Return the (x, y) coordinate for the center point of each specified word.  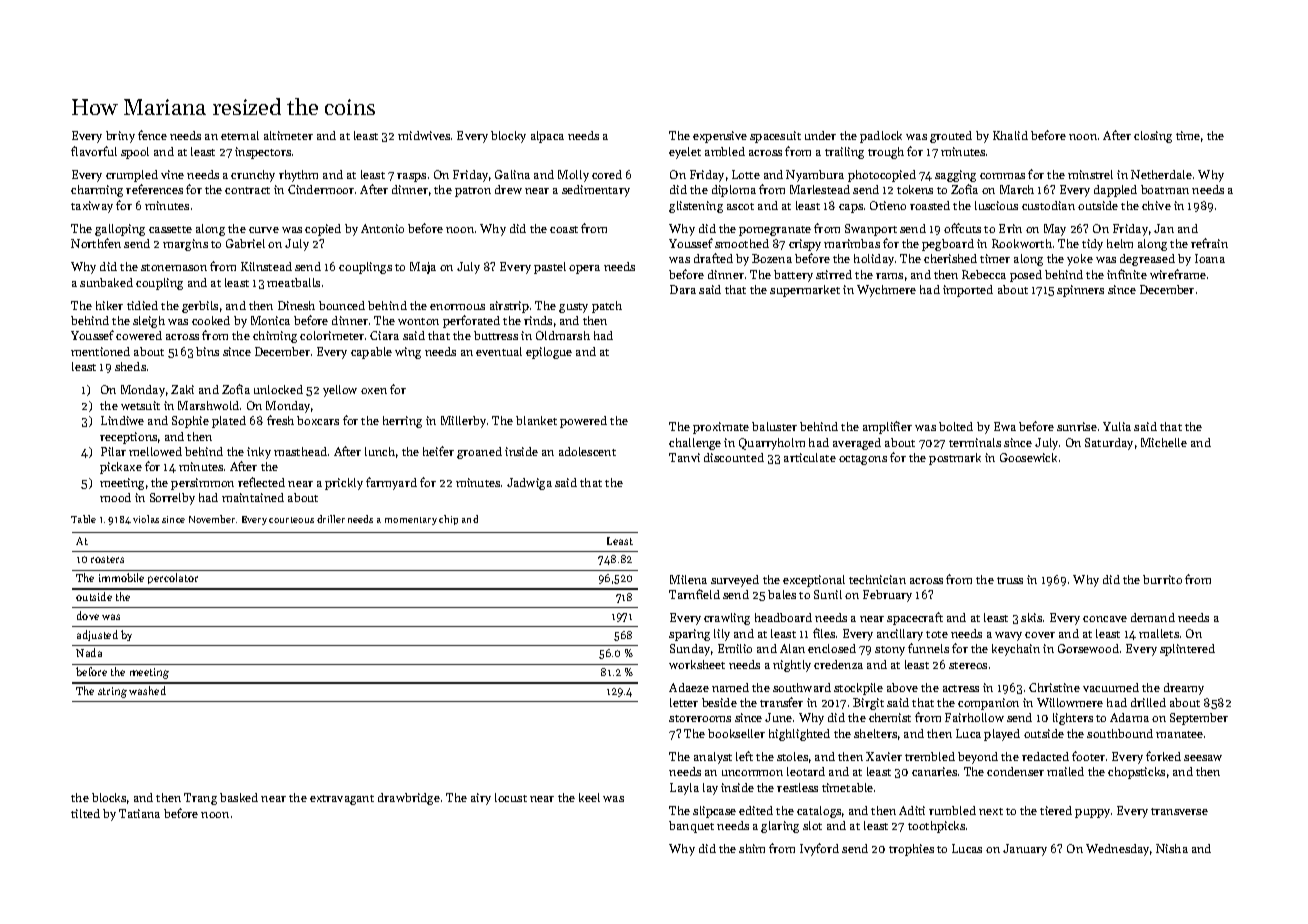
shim (752, 848)
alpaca (547, 137)
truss (1010, 580)
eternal (240, 135)
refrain (1209, 243)
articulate (810, 457)
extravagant (342, 800)
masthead (300, 451)
